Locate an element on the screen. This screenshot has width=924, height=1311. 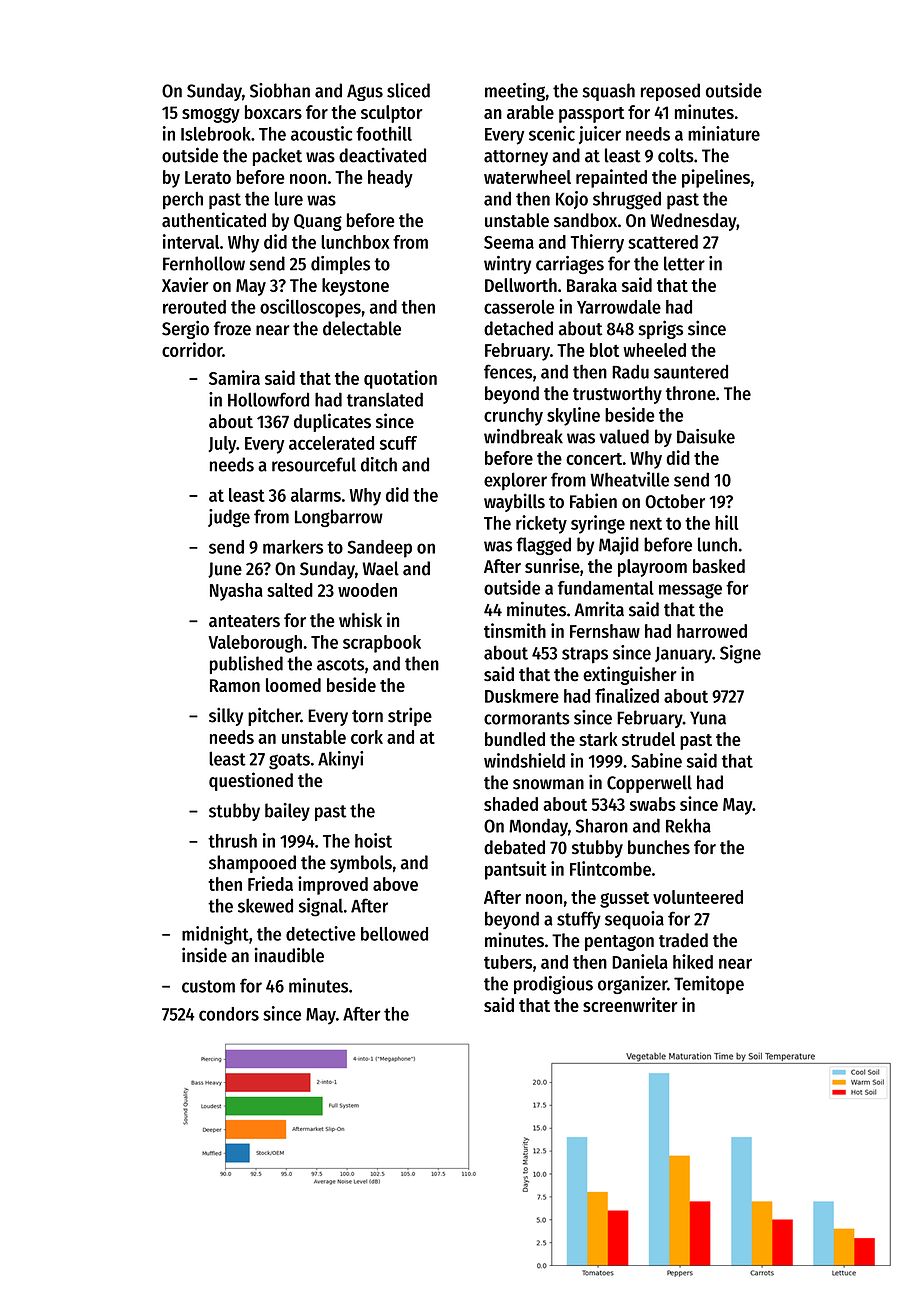
anteaters is located at coordinates (244, 621).
